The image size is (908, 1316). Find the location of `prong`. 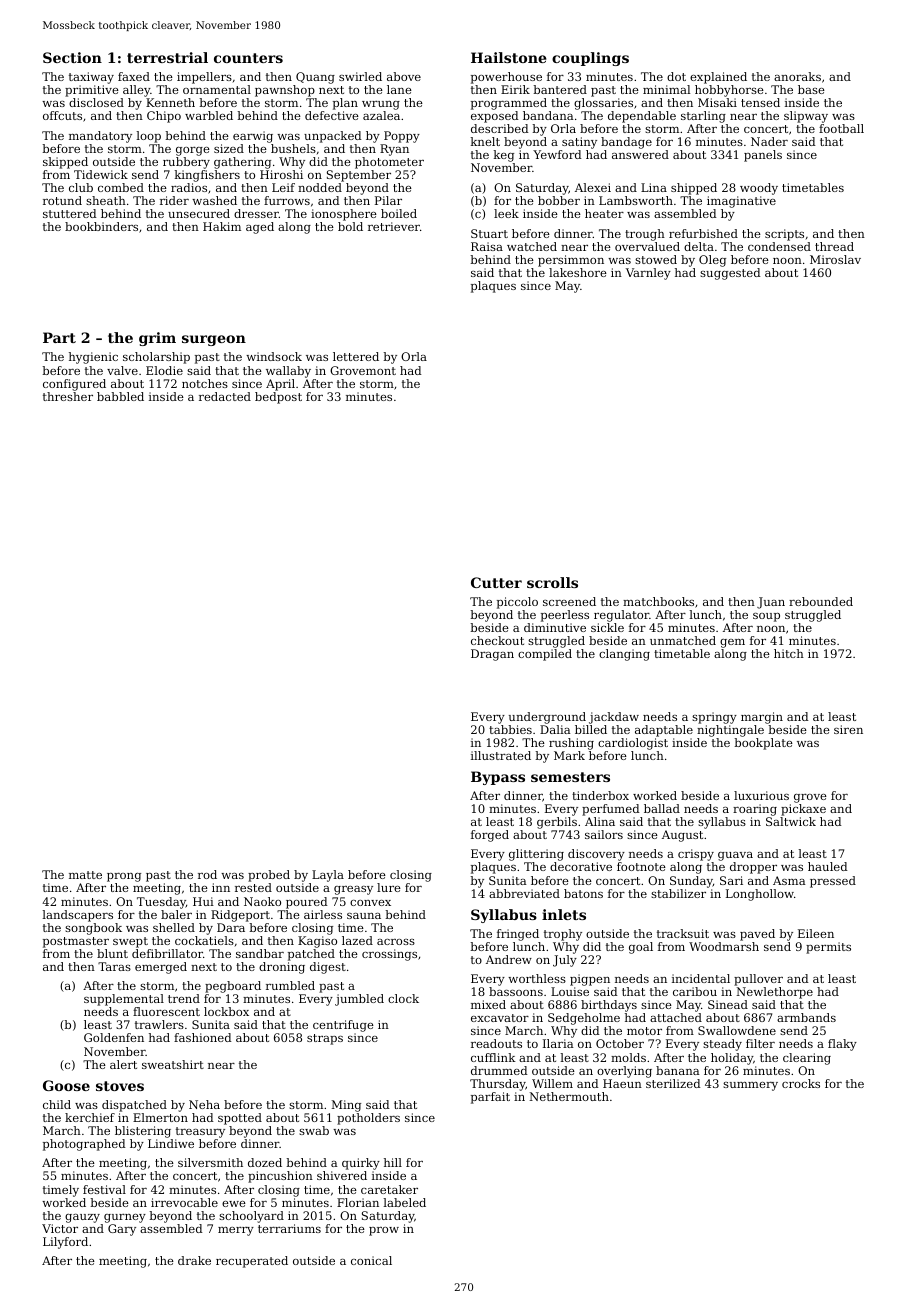

prong is located at coordinates (124, 877).
